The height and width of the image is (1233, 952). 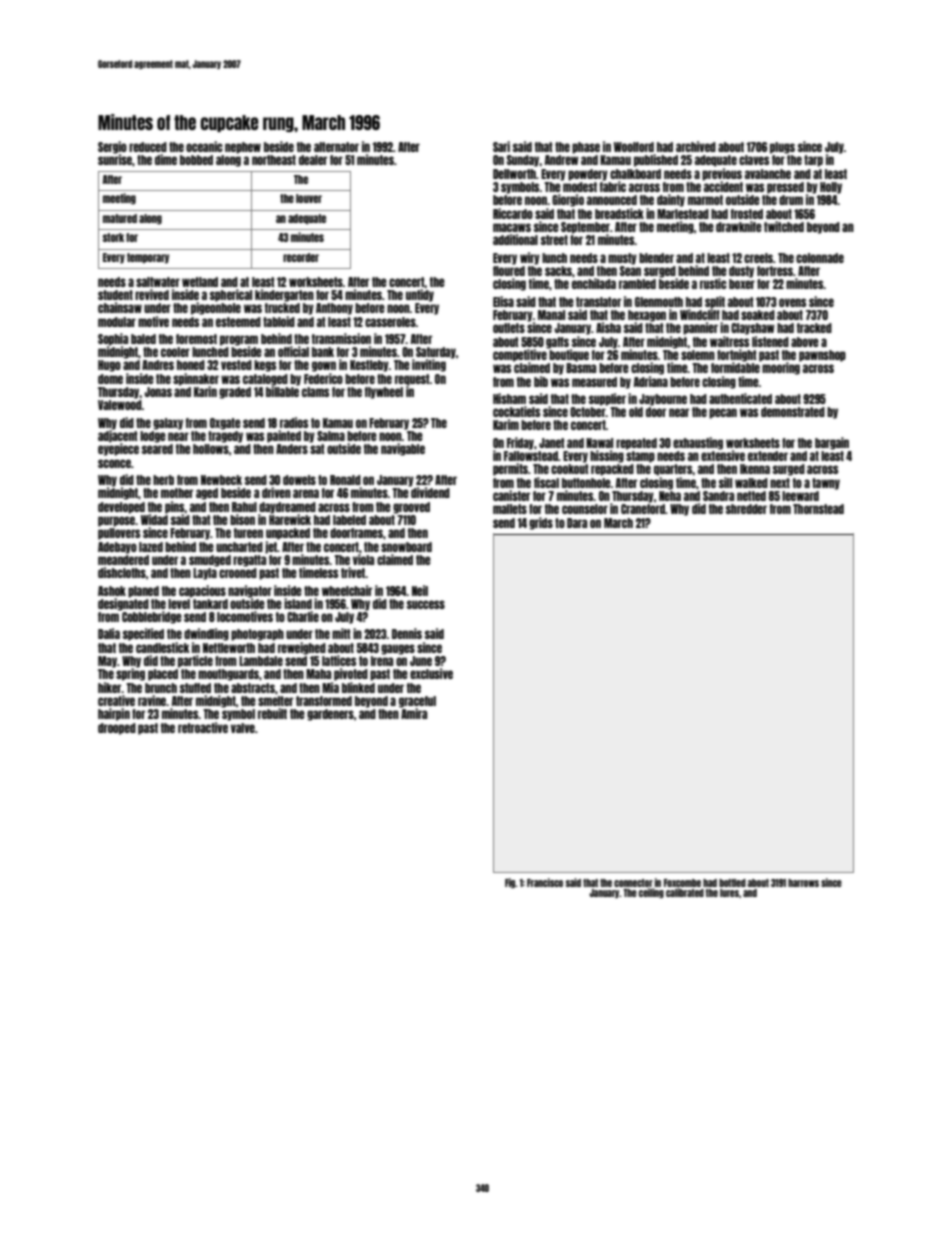 What do you see at coordinates (196, 160) in the image?
I see `bobbed` at bounding box center [196, 160].
